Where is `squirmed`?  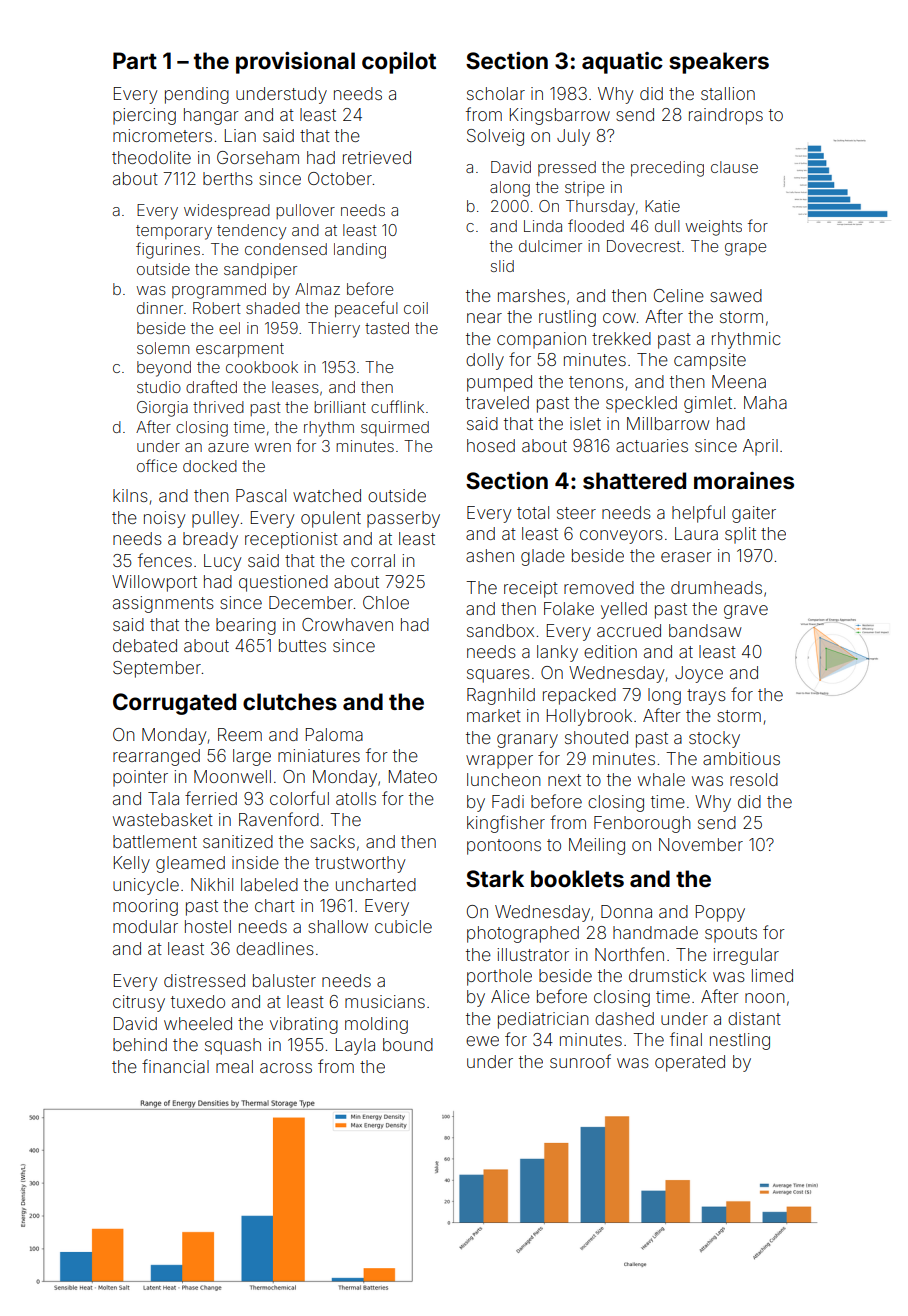
squirmed is located at coordinates (395, 428).
